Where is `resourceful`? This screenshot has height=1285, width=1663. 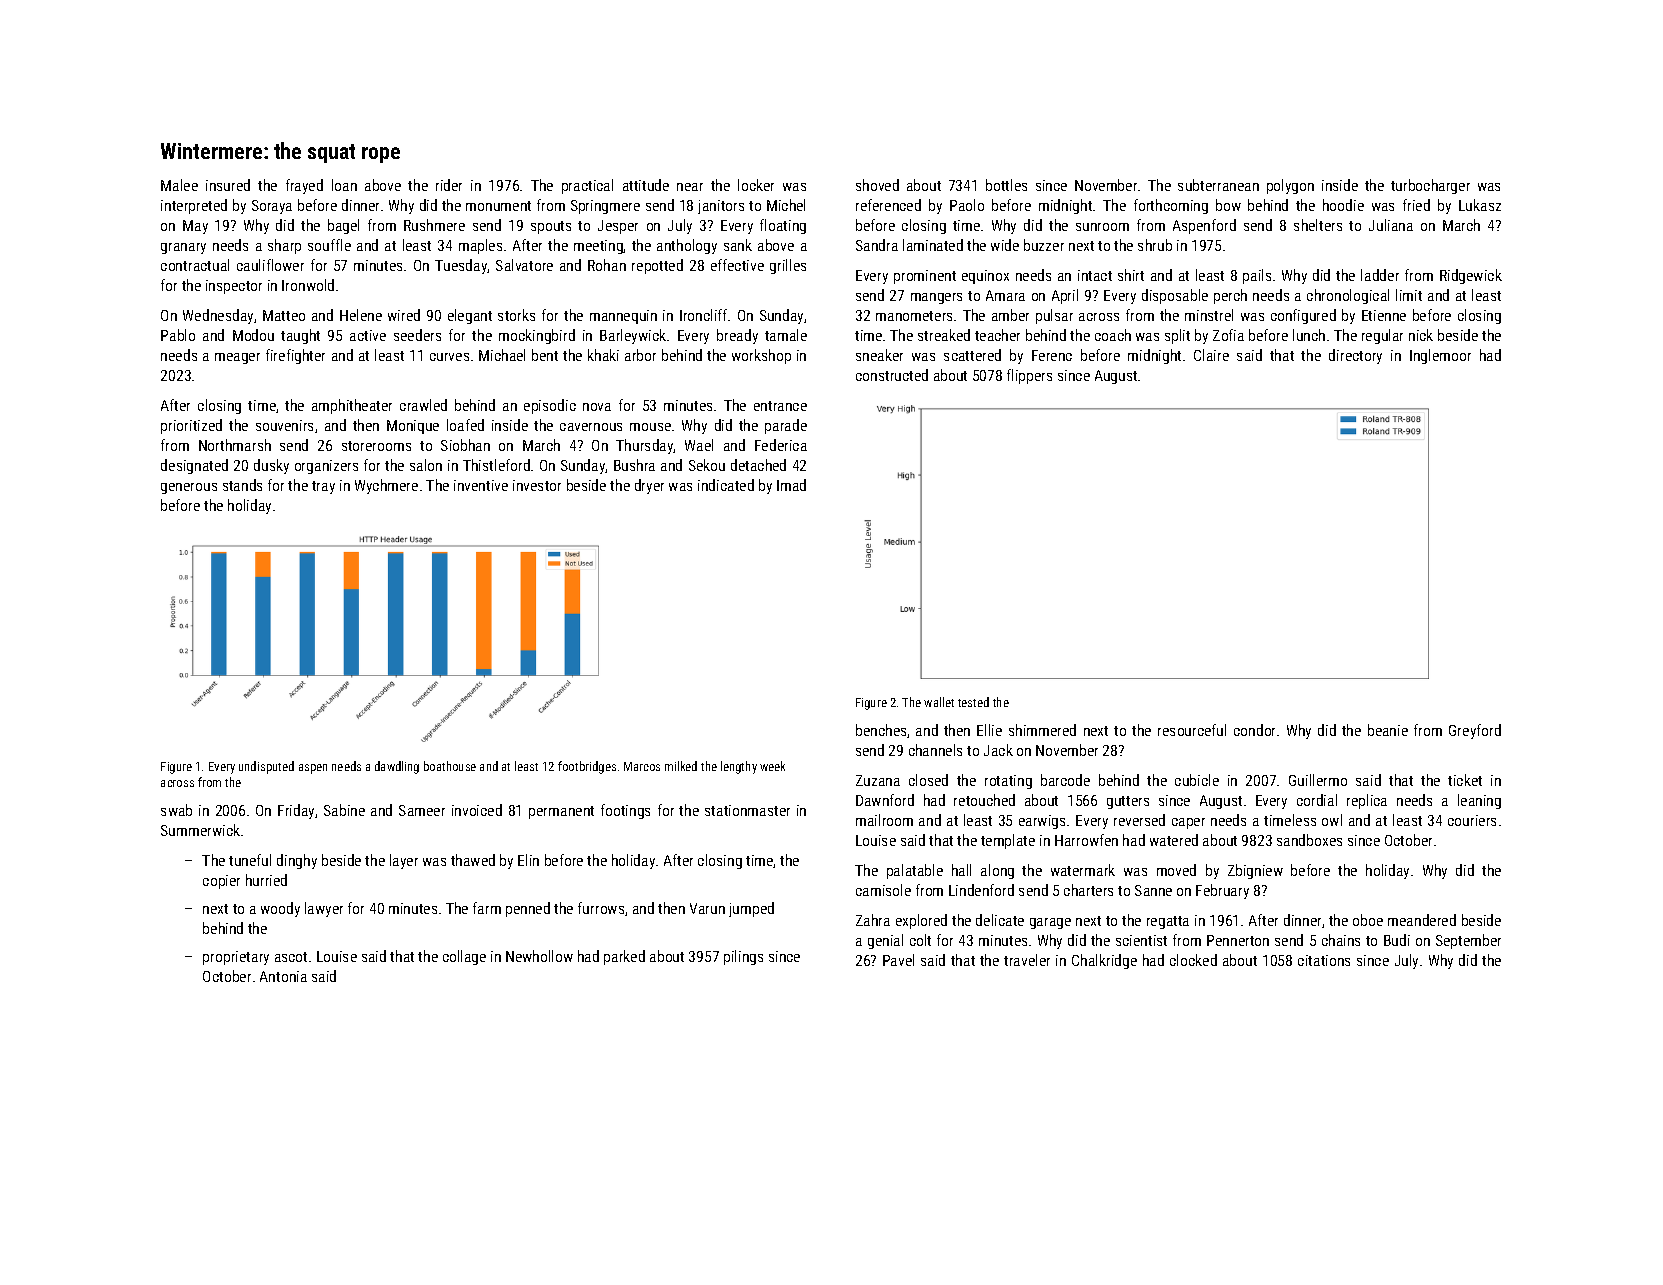
resourceful is located at coordinates (1192, 730).
